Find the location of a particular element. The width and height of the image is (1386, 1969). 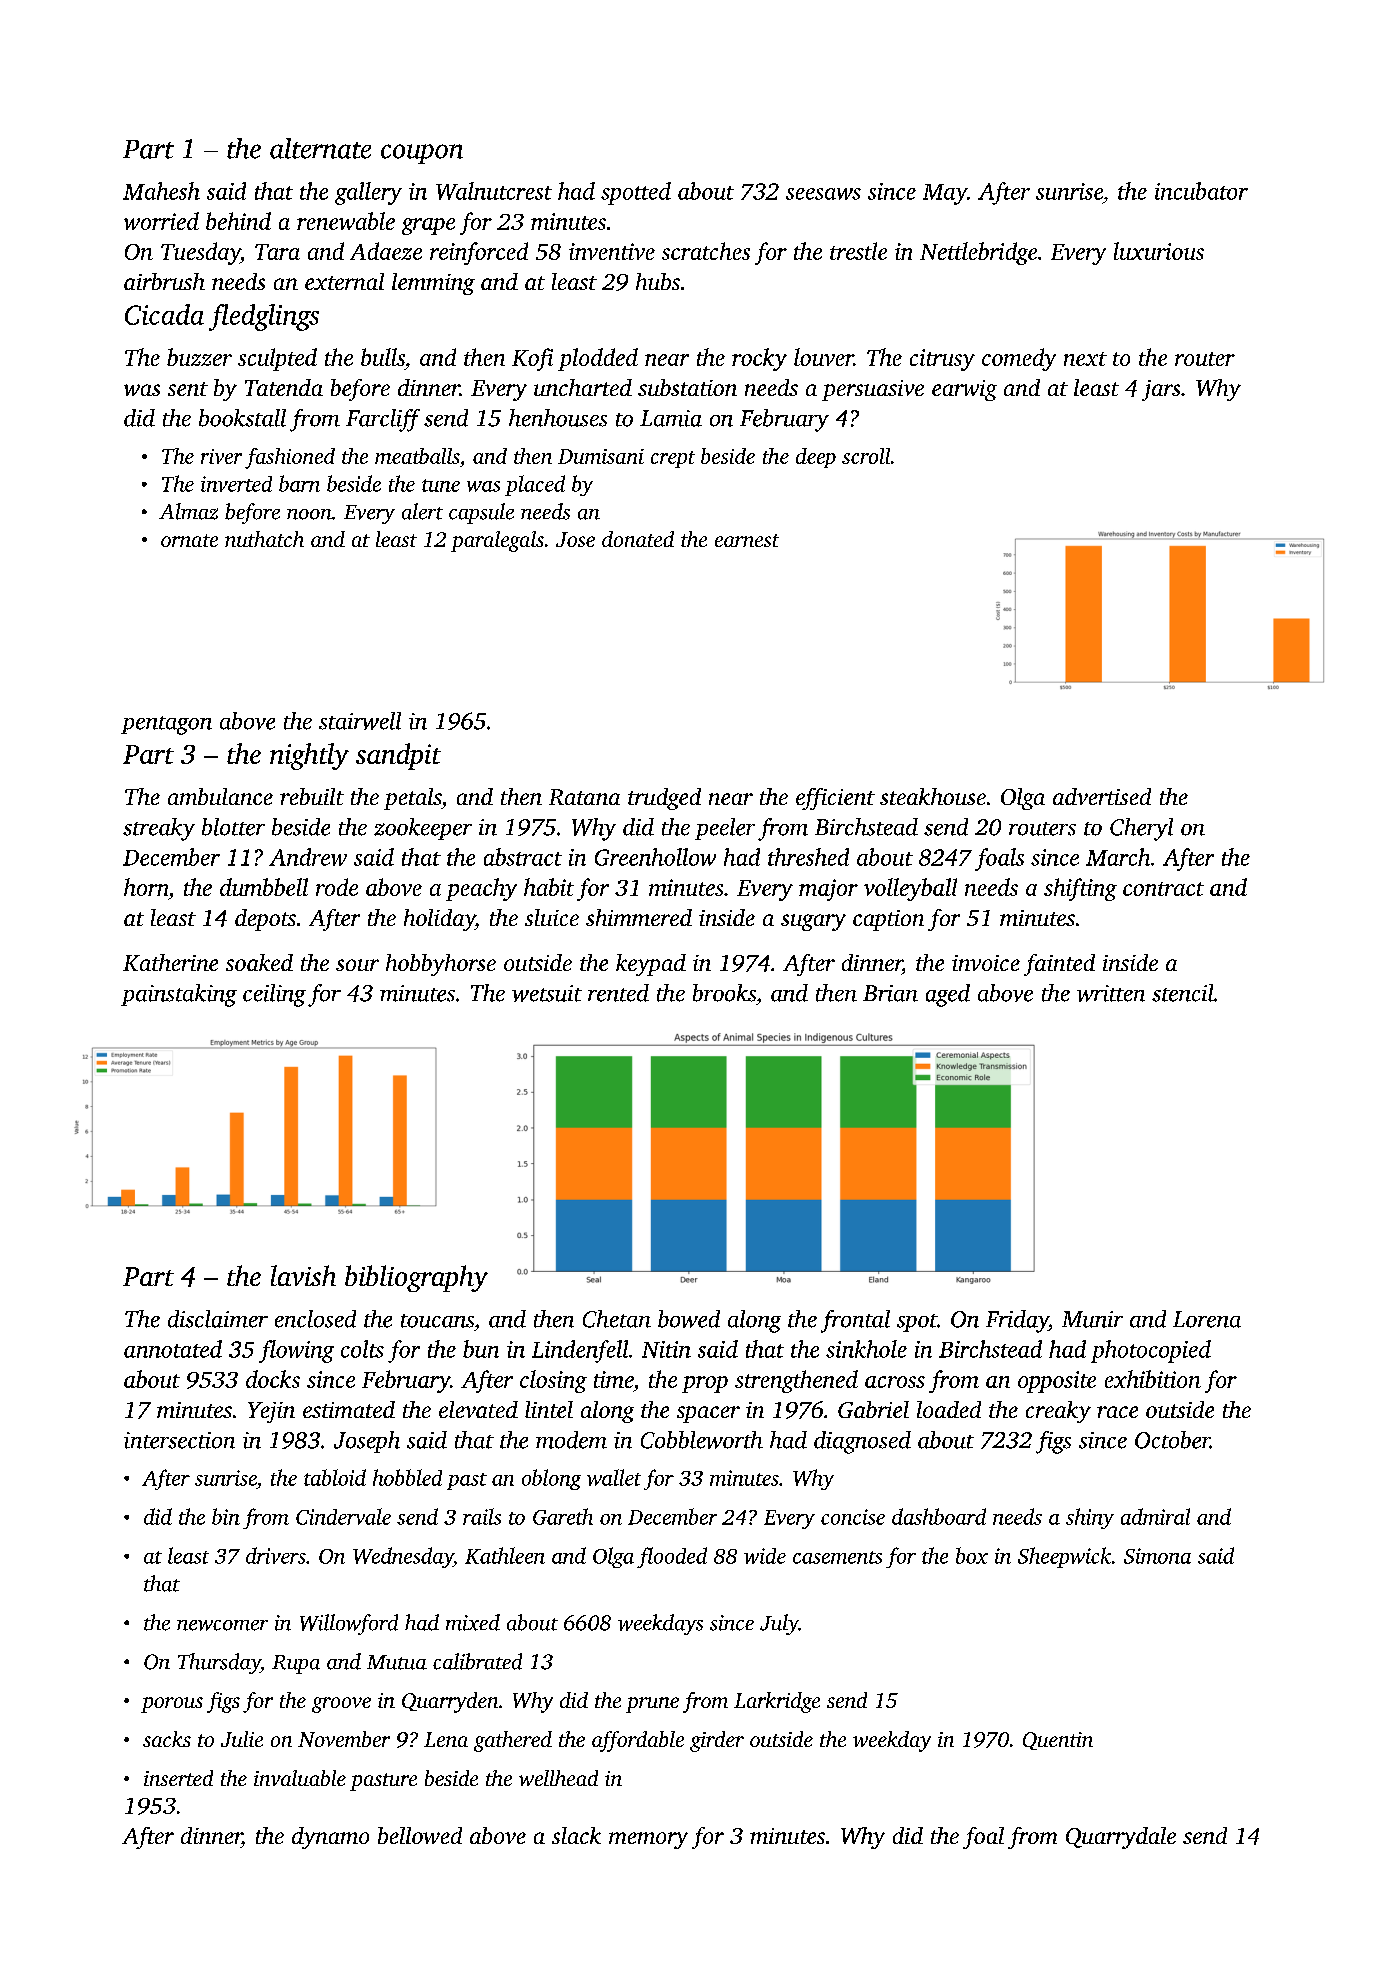

inventive is located at coordinates (612, 251).
